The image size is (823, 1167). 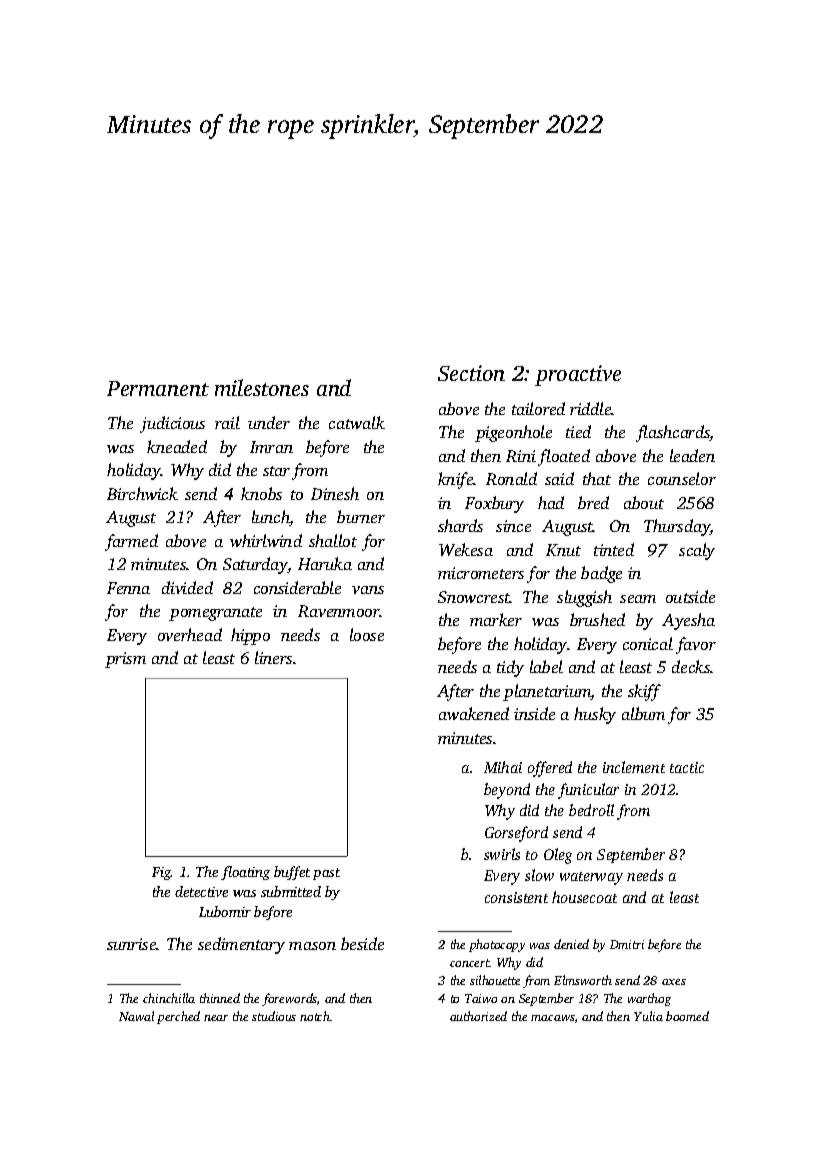 I want to click on tied, so click(x=578, y=431).
